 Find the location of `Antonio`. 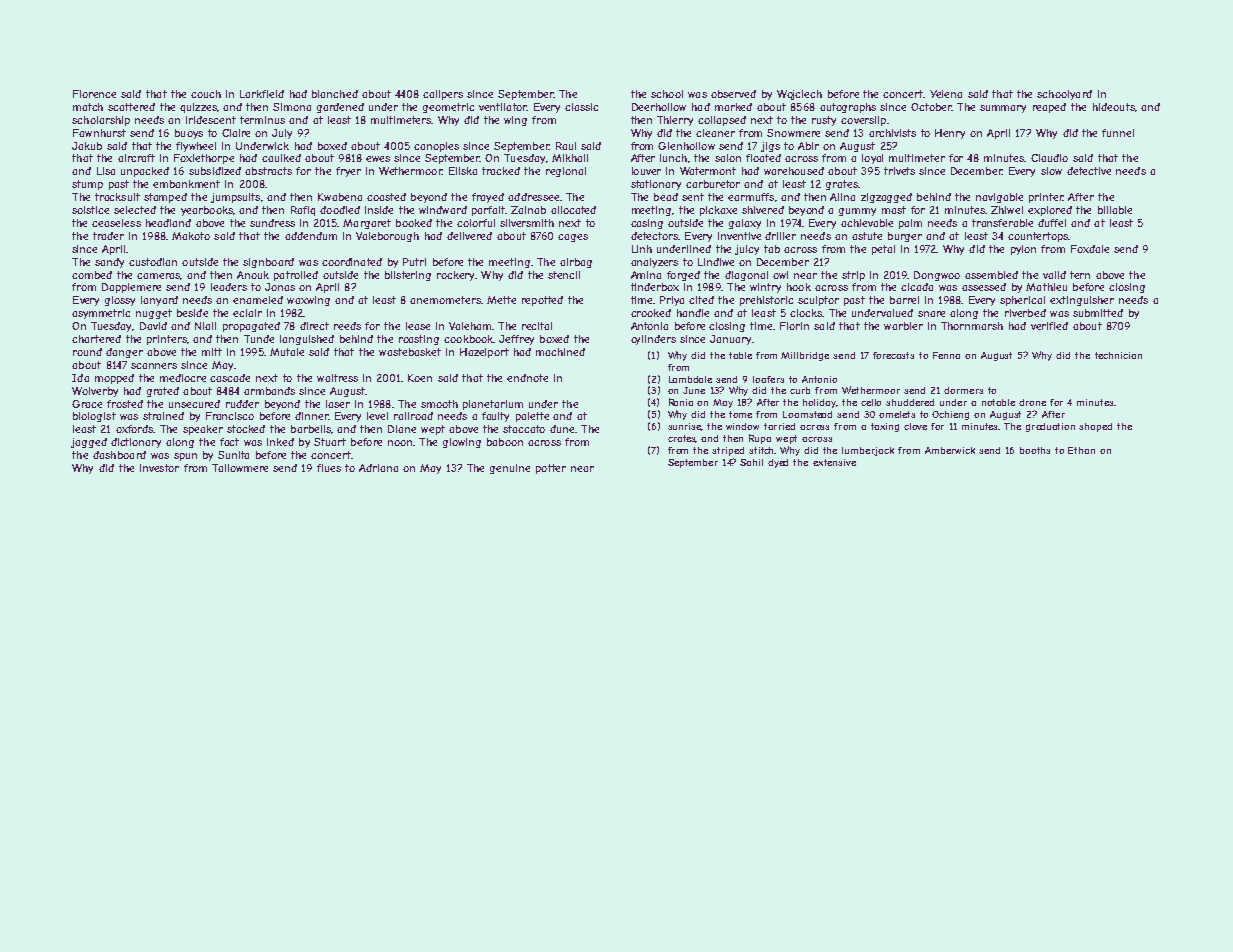

Antonio is located at coordinates (819, 379).
